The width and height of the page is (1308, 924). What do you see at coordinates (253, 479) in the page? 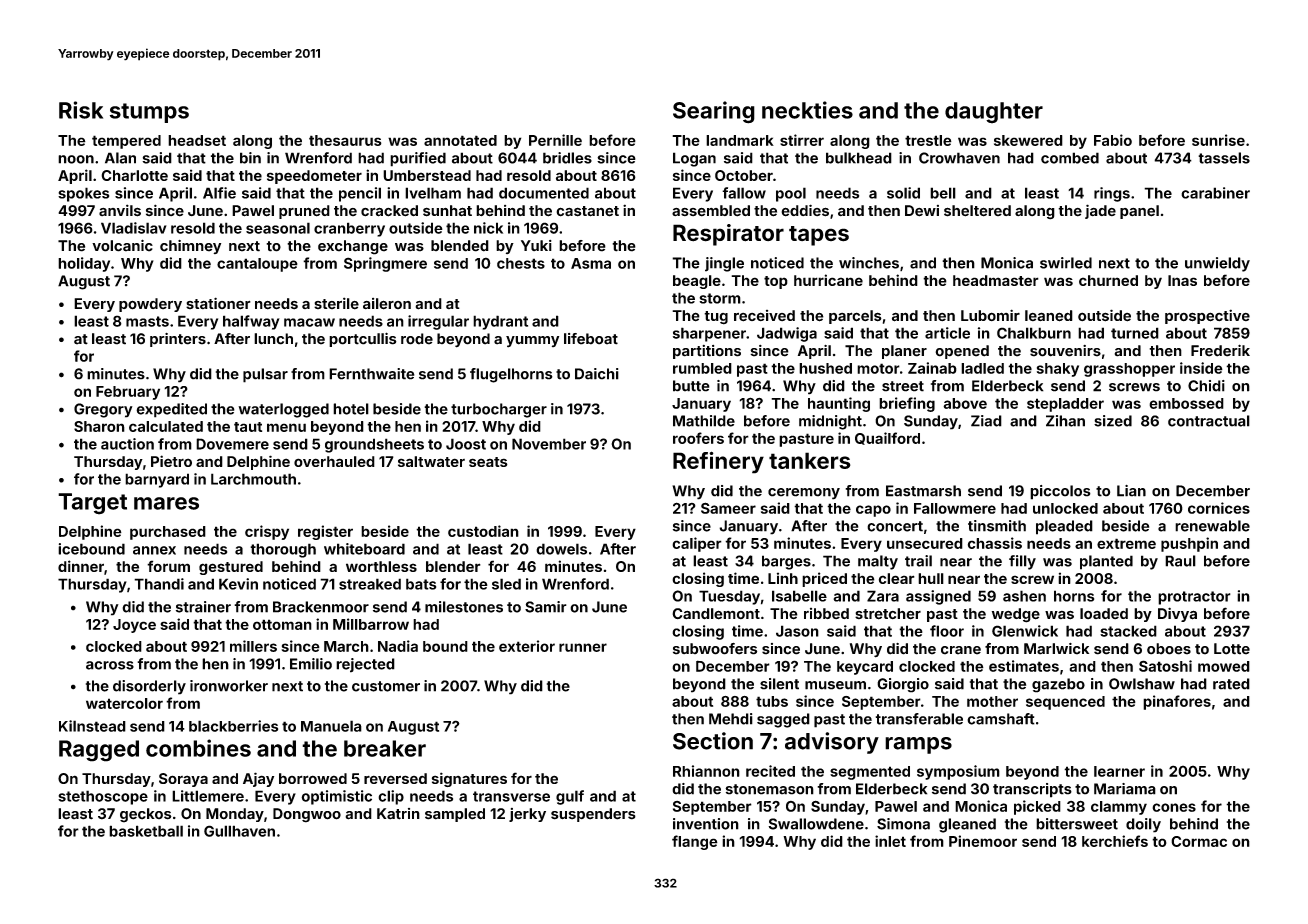
I see `Larchmouth` at bounding box center [253, 479].
